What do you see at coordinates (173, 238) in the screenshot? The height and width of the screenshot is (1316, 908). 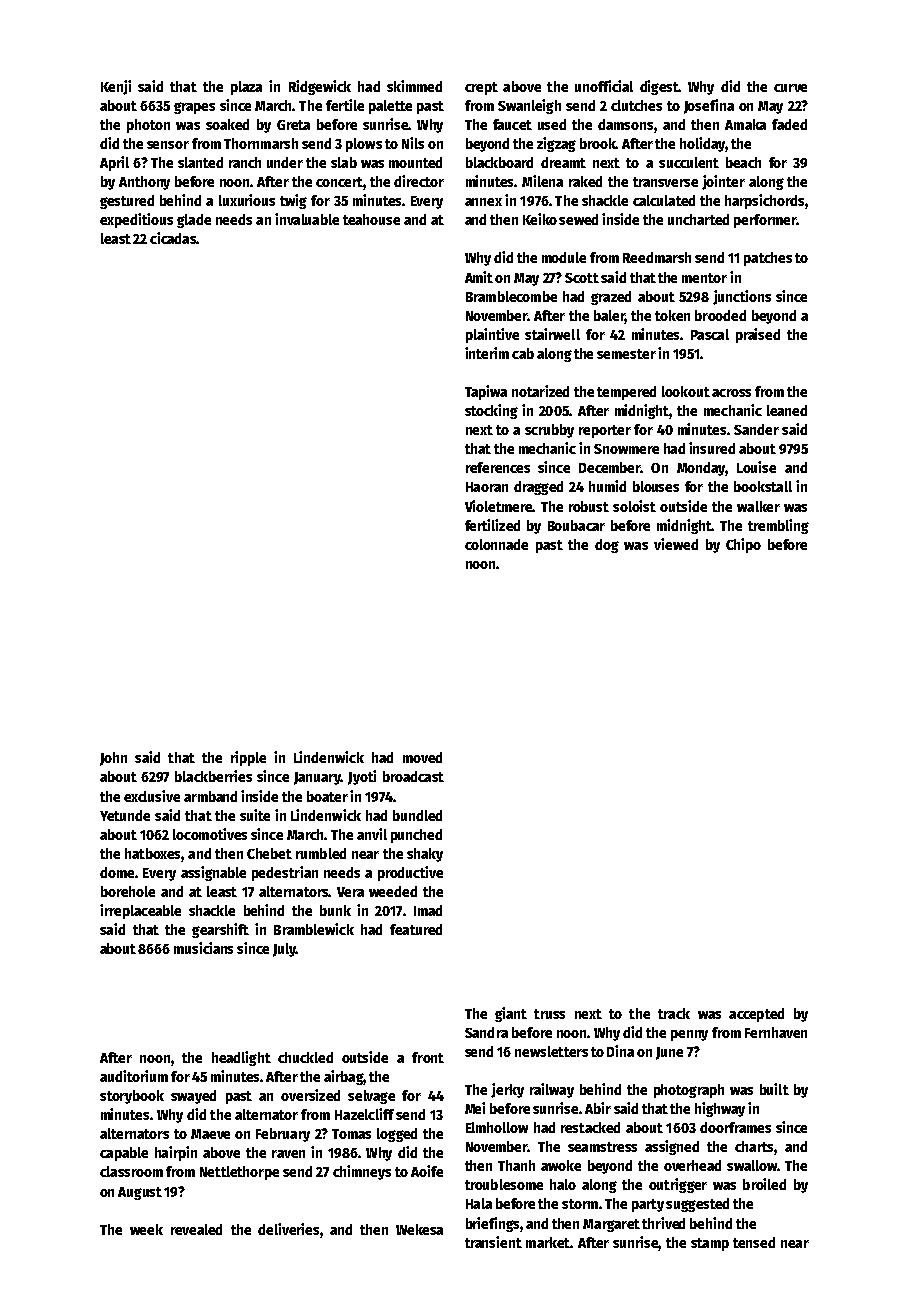 I see `cicadas` at bounding box center [173, 238].
